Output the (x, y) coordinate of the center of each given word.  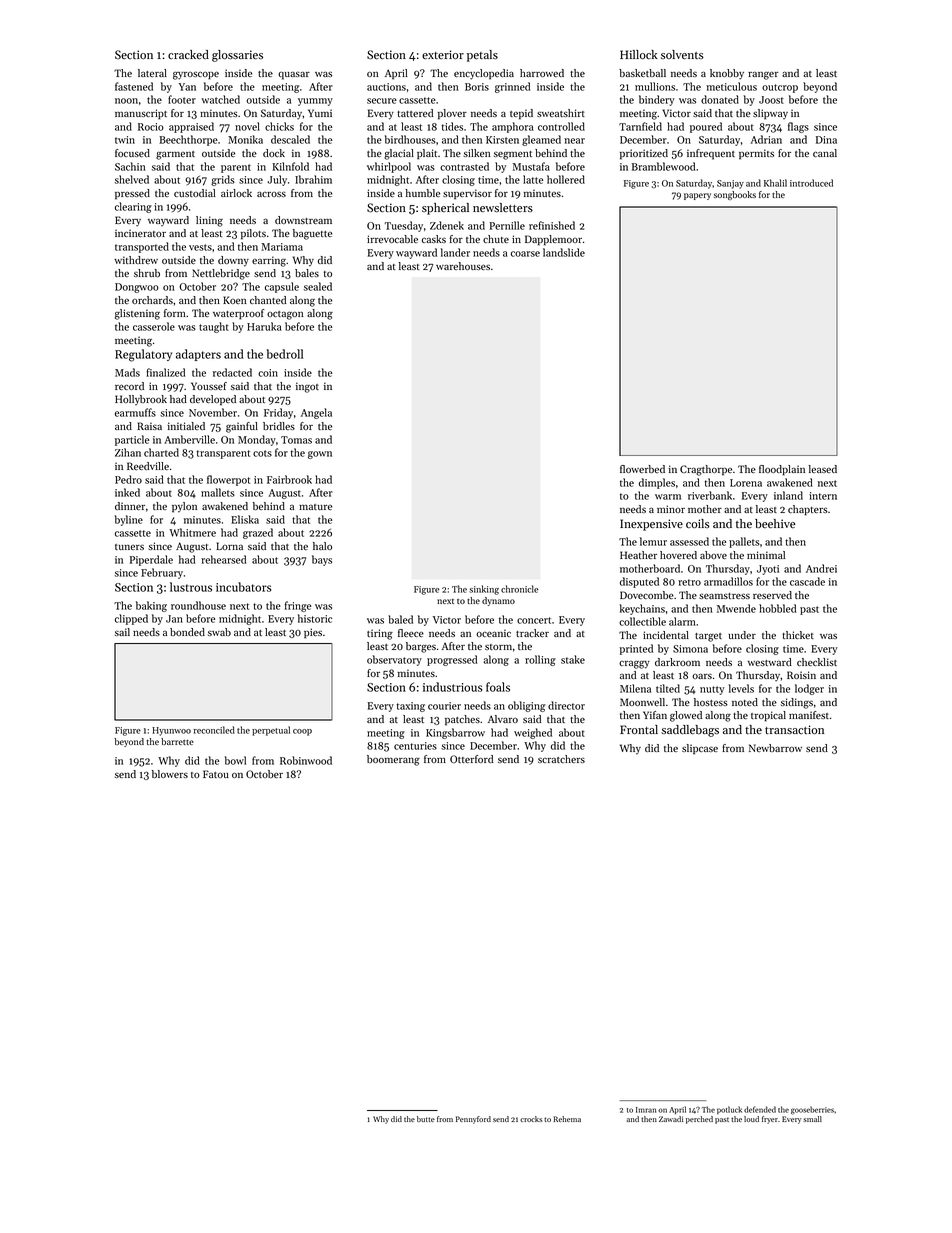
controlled (561, 126)
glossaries (237, 56)
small (812, 1119)
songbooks (735, 195)
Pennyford (473, 1120)
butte (426, 1119)
